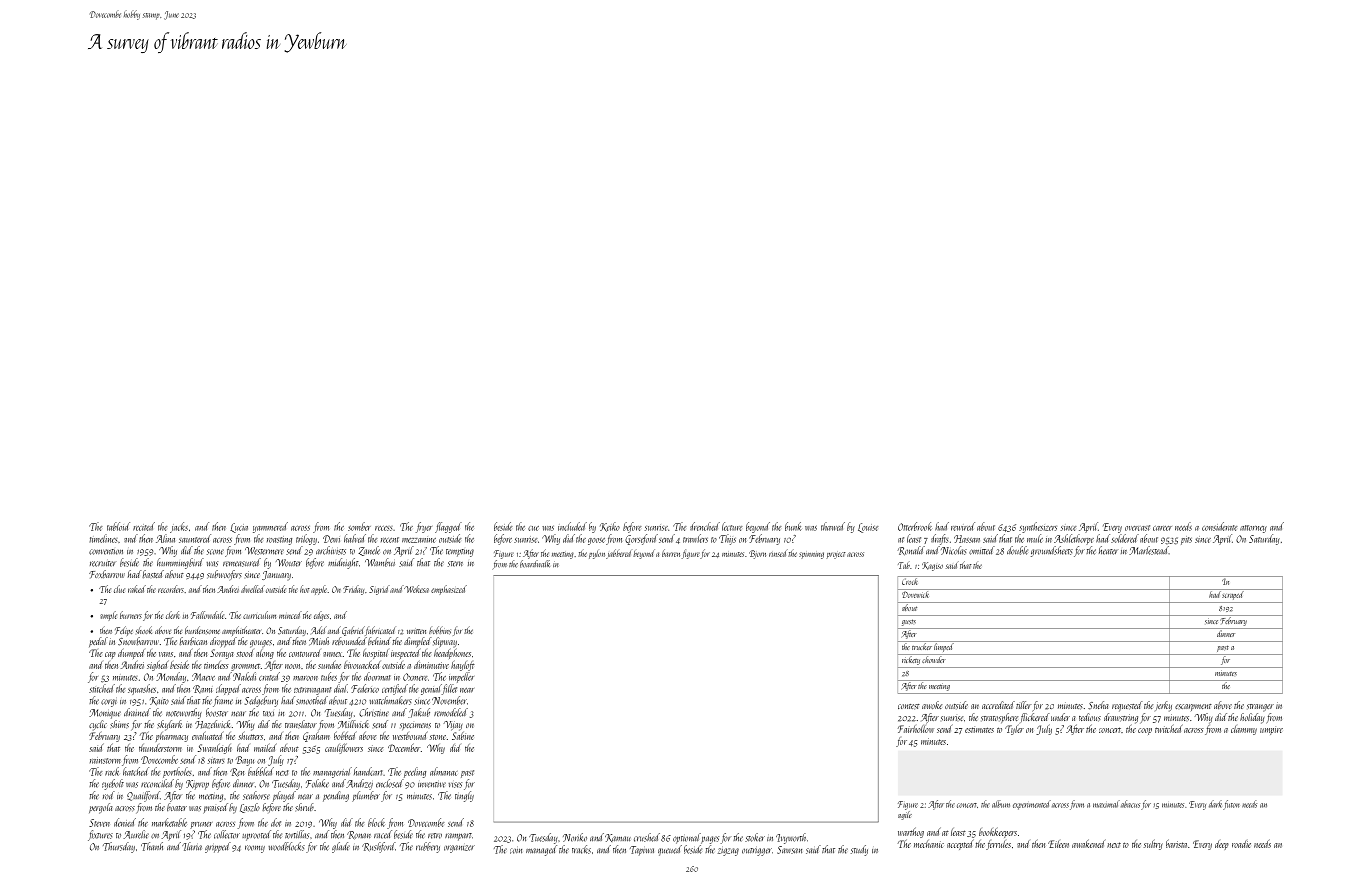 The width and height of the document is (1372, 887). I want to click on November, so click(449, 700).
